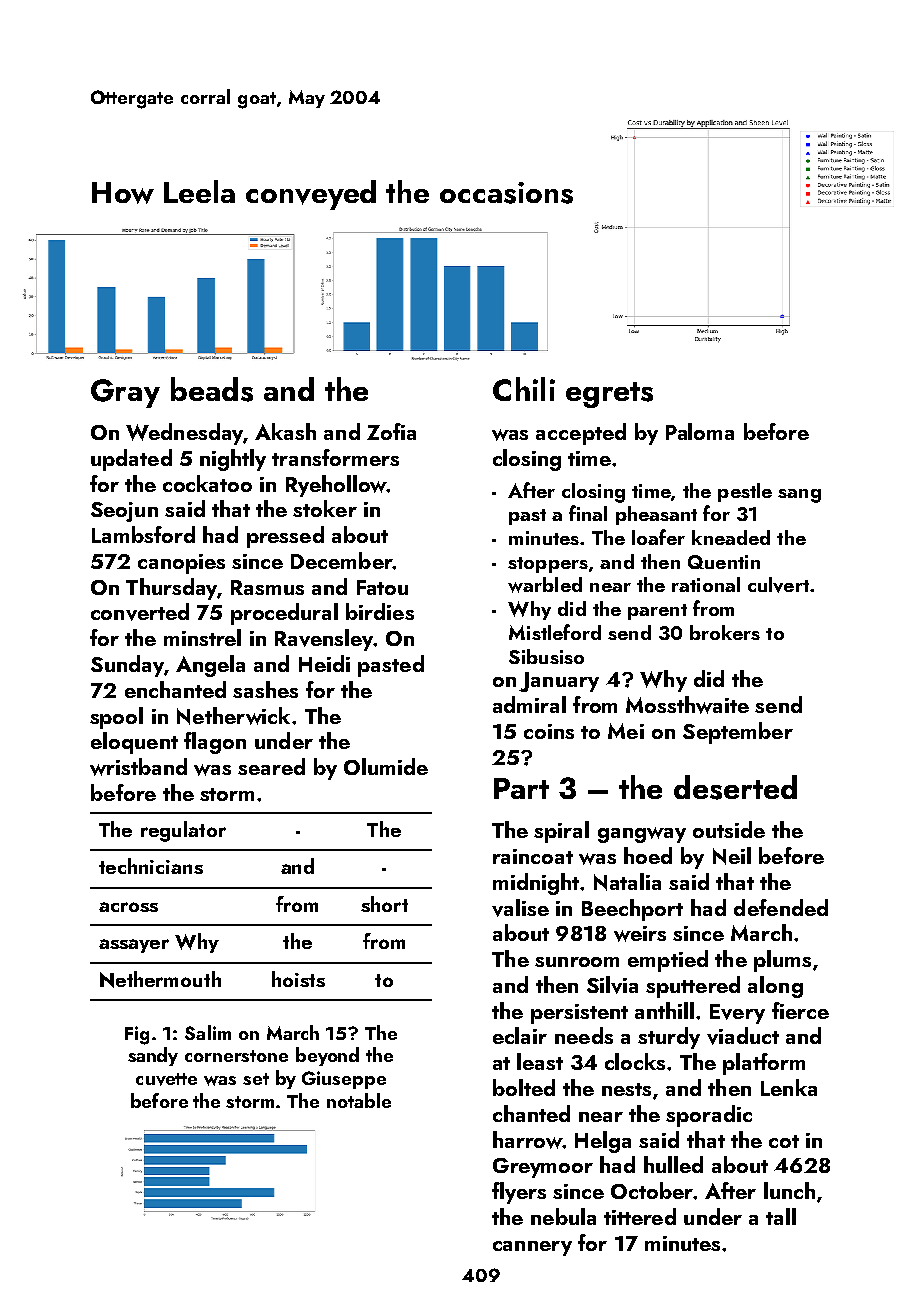  I want to click on midnight, so click(536, 884).
